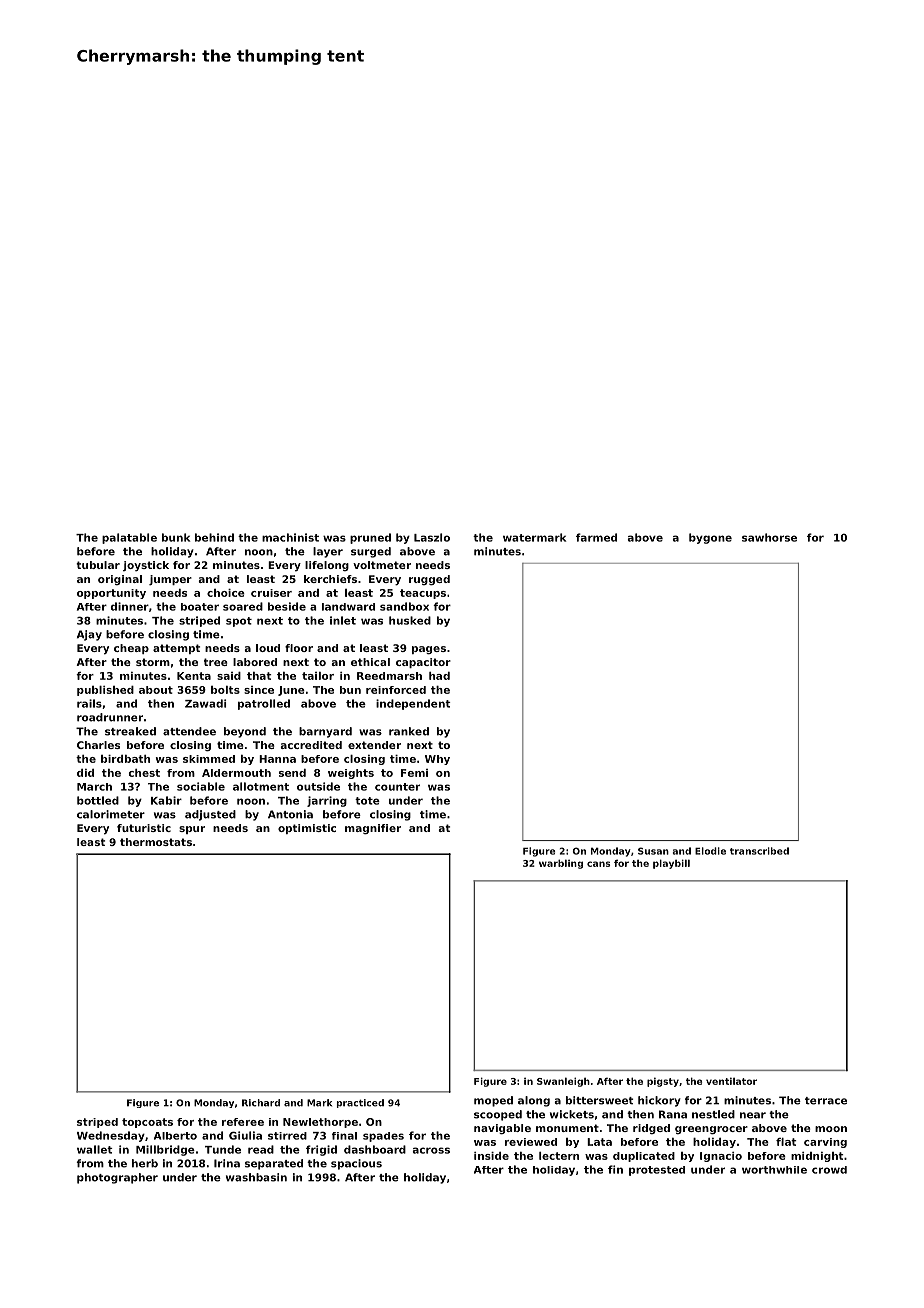  I want to click on Femi, so click(414, 773).
